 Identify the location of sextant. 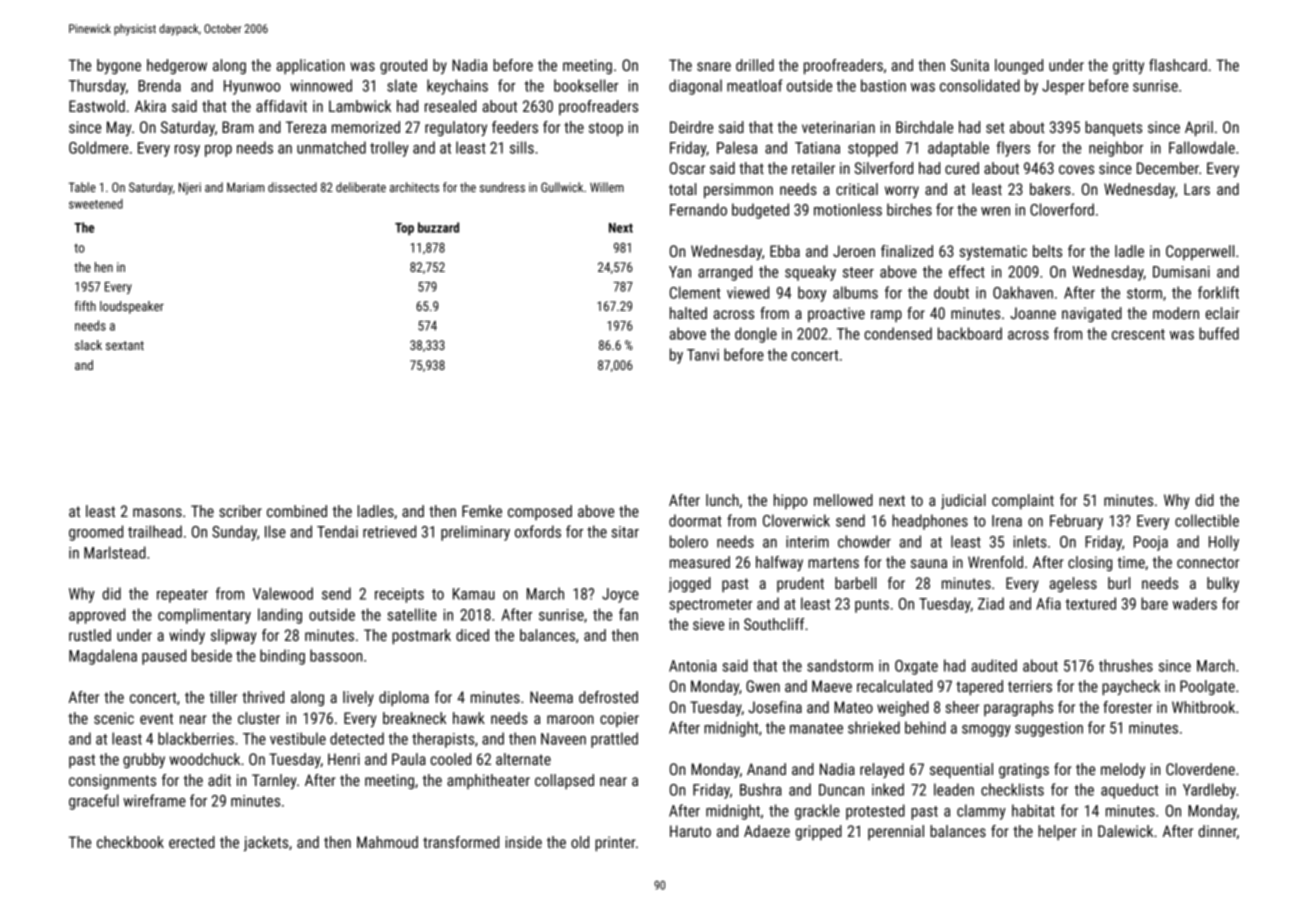
(125, 345).
